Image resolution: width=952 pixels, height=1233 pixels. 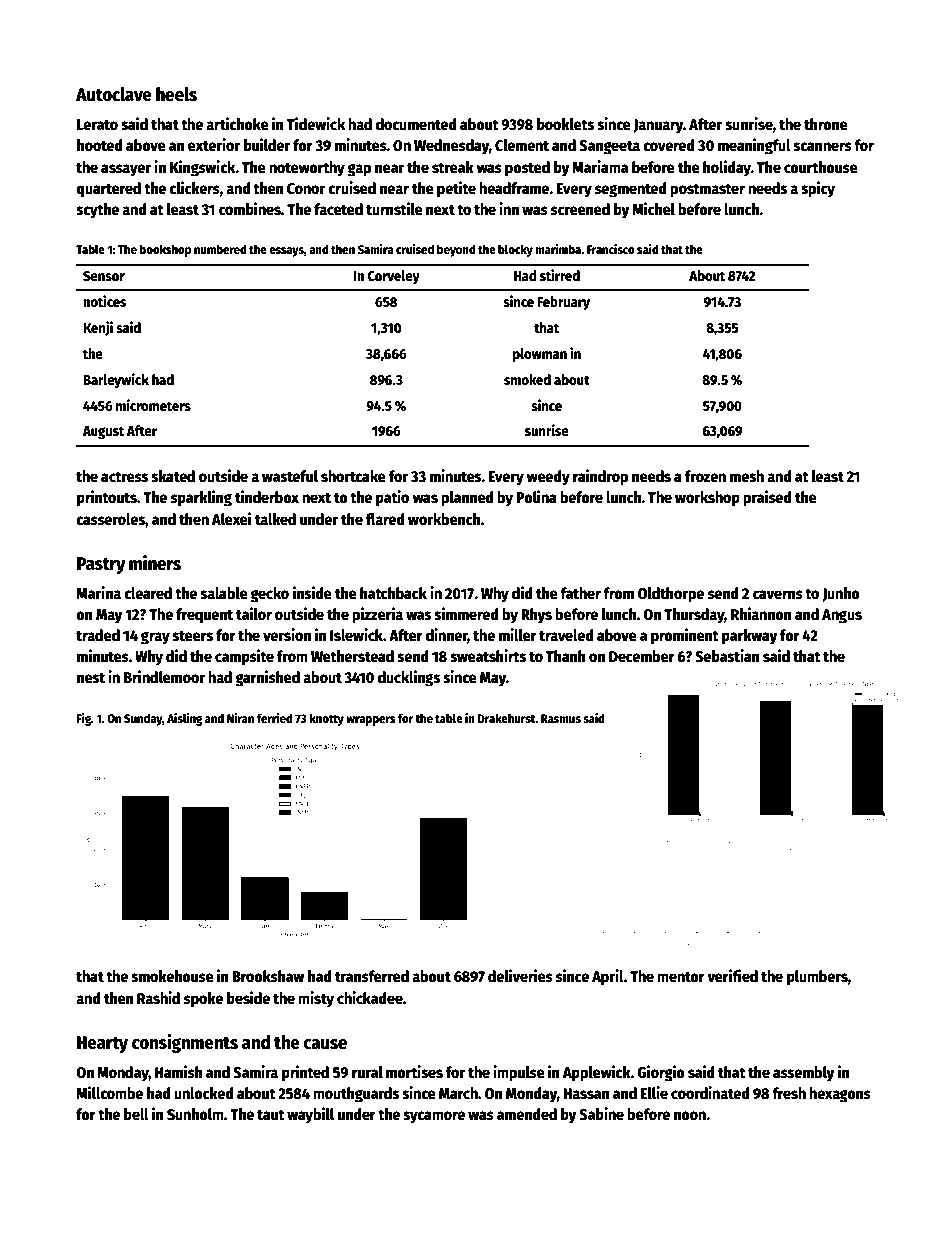 What do you see at coordinates (818, 189) in the page?
I see `spicy` at bounding box center [818, 189].
